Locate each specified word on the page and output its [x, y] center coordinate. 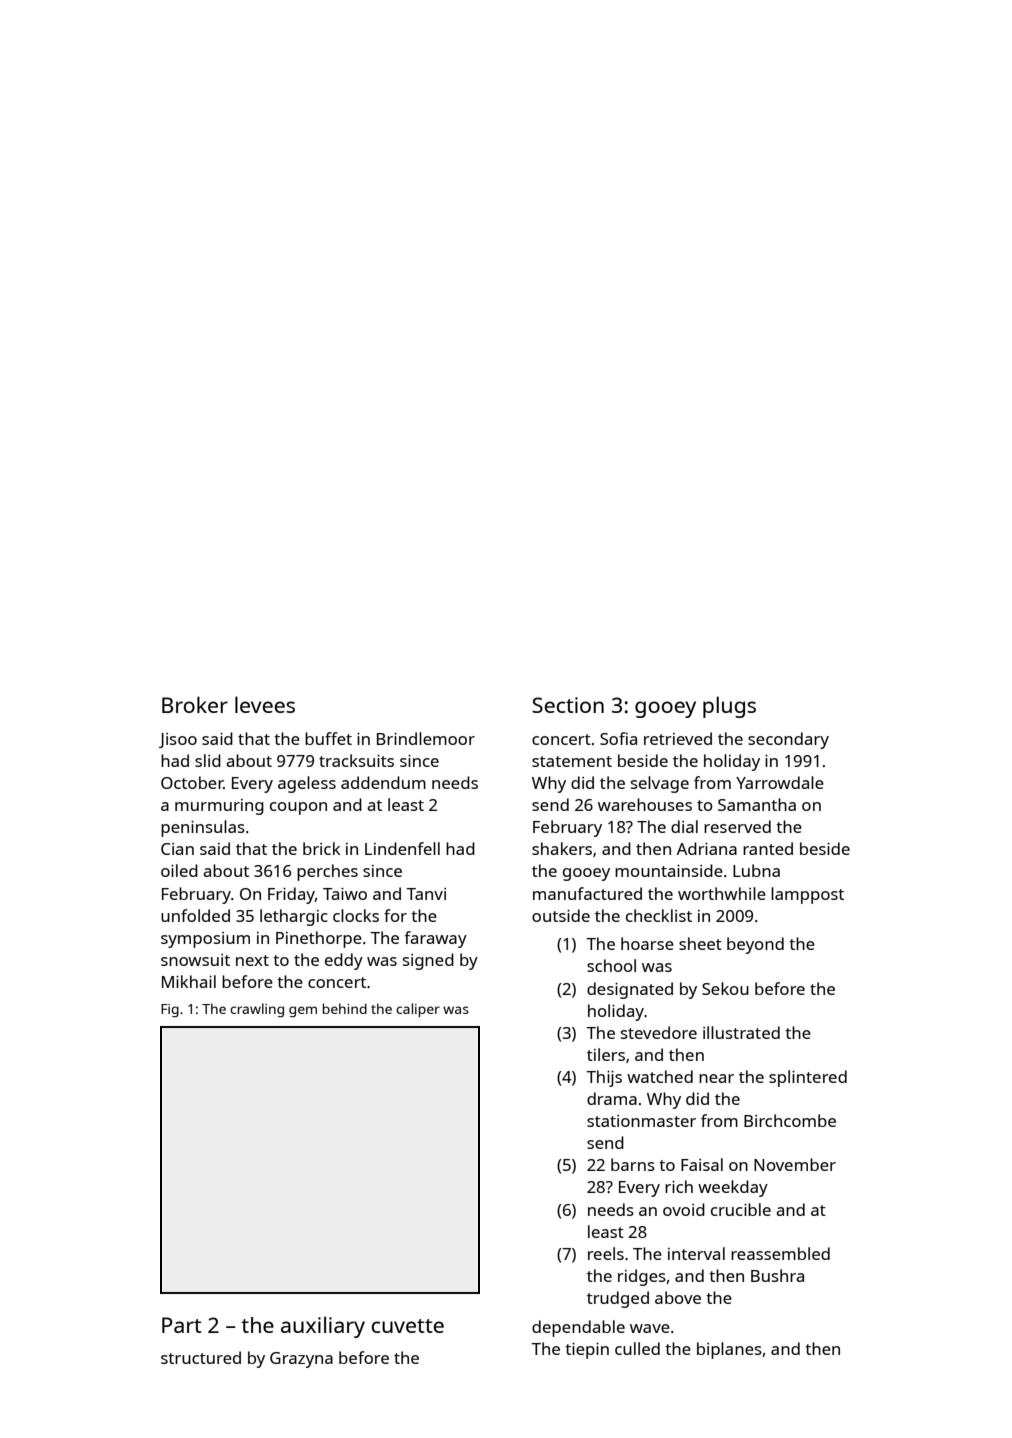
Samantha [757, 804]
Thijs [604, 1078]
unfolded [195, 915]
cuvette [407, 1326]
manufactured [587, 893]
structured [201, 1357]
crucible [741, 1209]
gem [303, 1012]
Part [182, 1325]
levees [265, 704]
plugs [729, 707]
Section [568, 705]
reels [606, 1253]
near [716, 1078]
